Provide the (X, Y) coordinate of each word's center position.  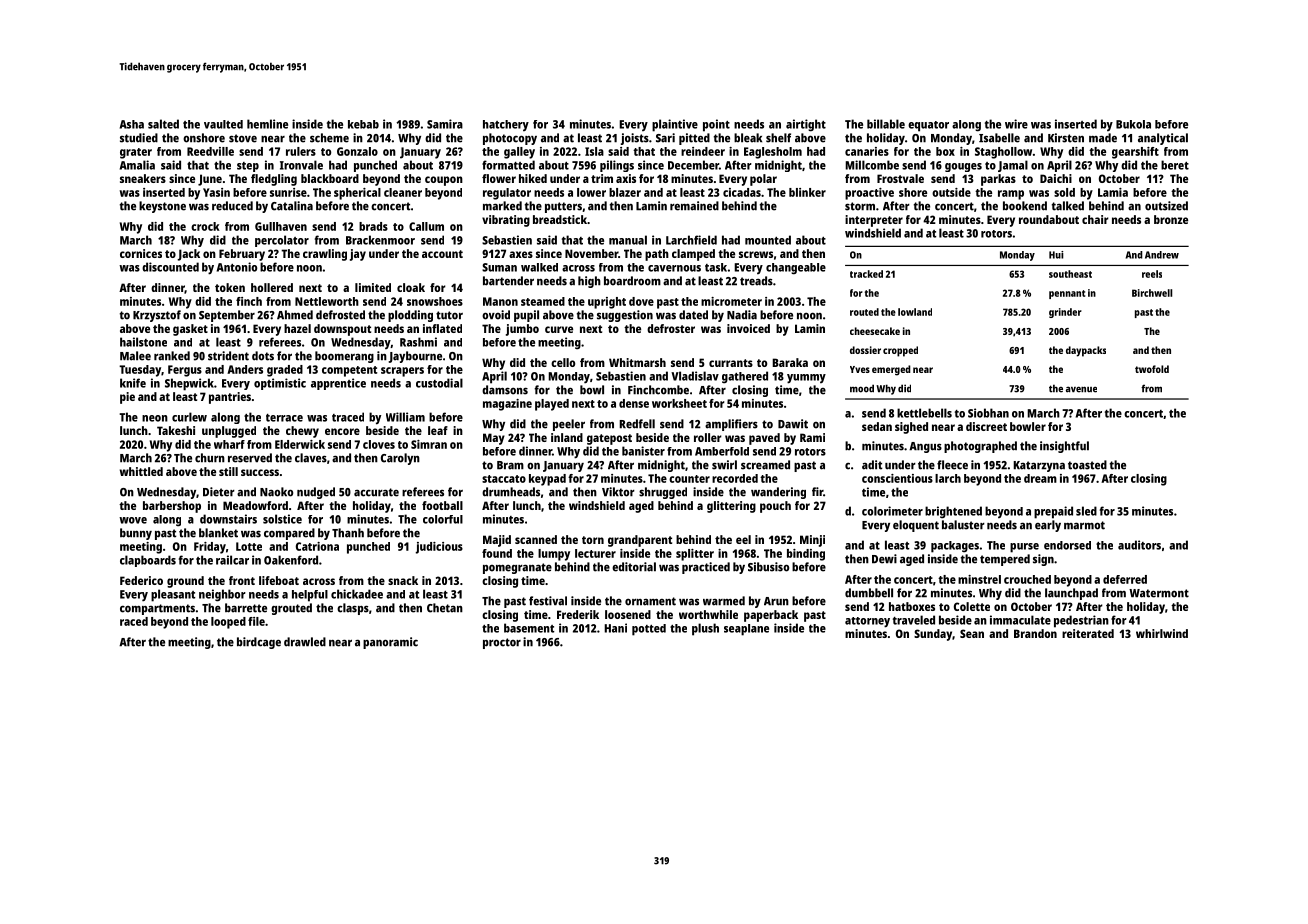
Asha (132, 124)
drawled (305, 642)
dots (263, 356)
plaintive (675, 125)
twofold (1152, 369)
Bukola (1133, 124)
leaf (438, 430)
